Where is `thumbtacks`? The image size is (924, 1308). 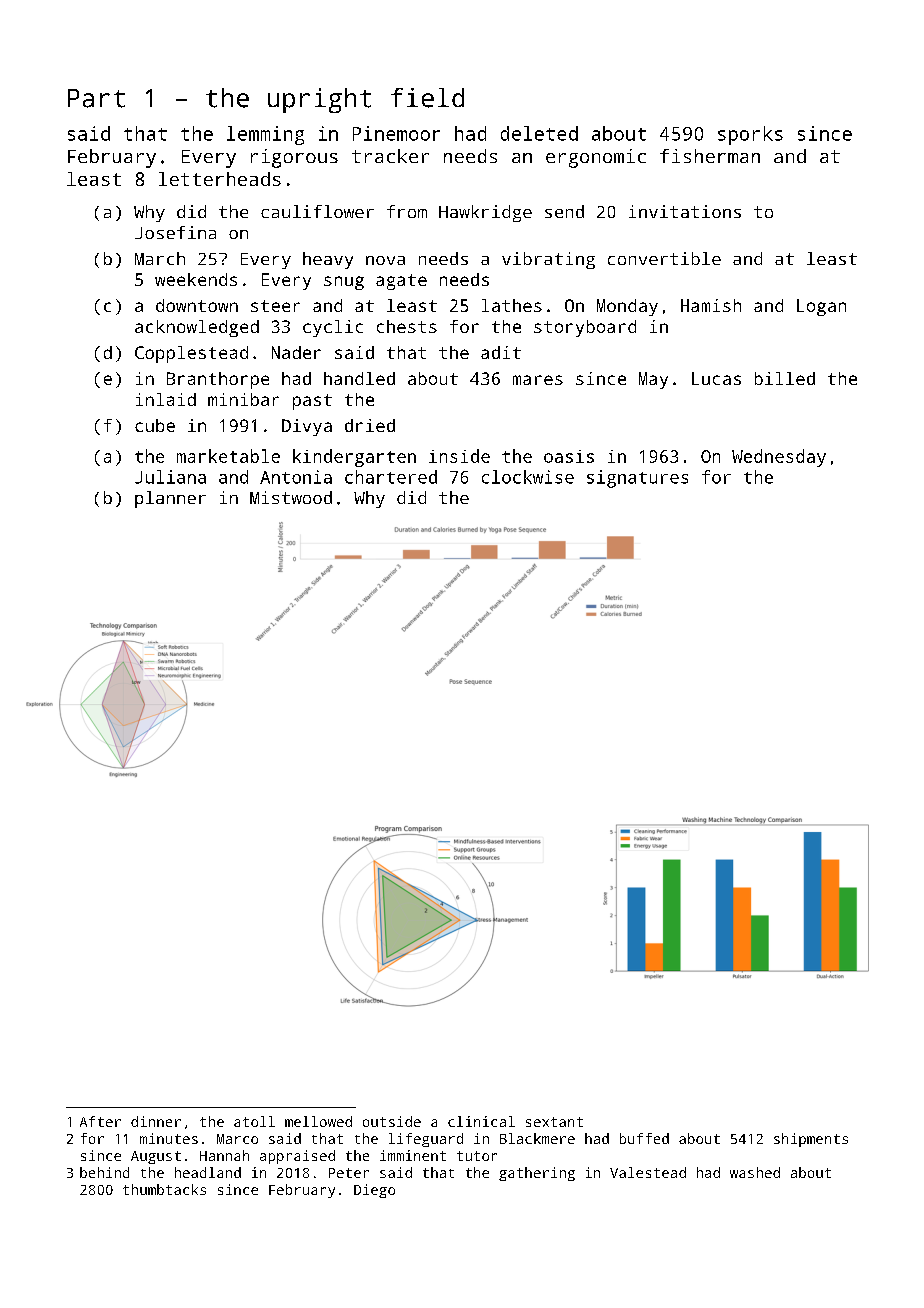 thumbtacks is located at coordinates (164, 1189).
